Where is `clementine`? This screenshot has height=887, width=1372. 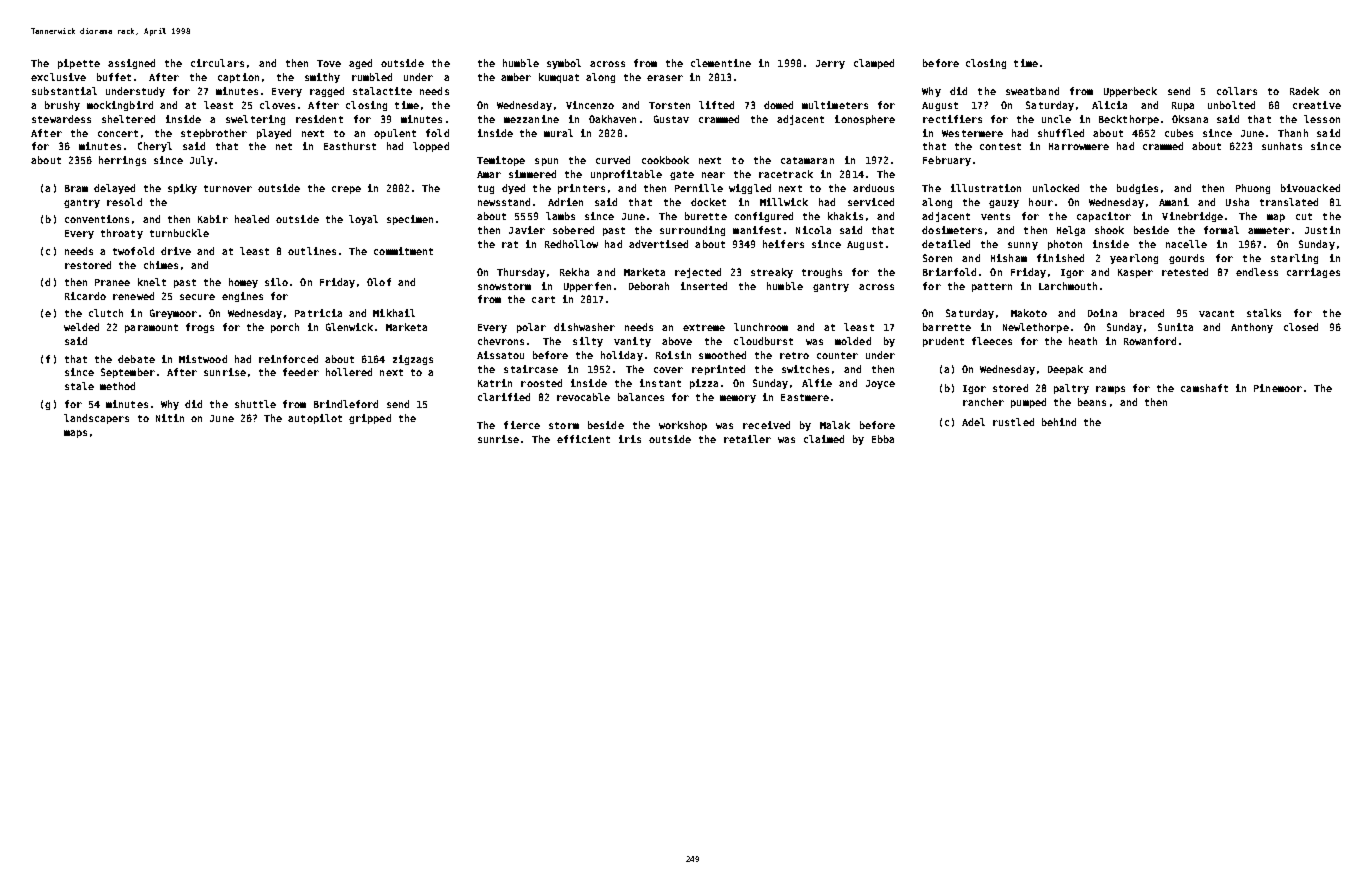 clementine is located at coordinates (721, 63).
